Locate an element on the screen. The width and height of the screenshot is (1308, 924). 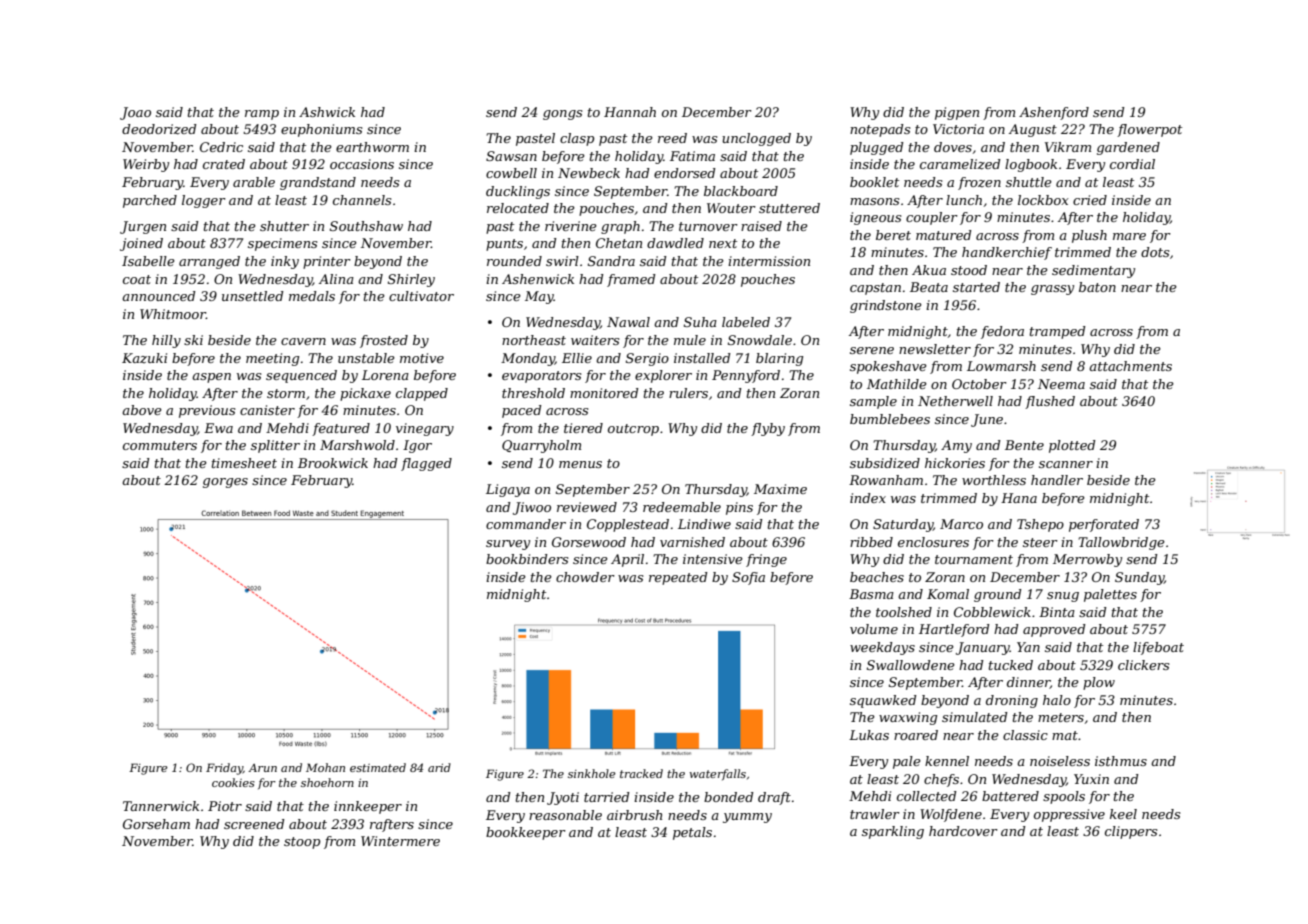
arid is located at coordinates (439, 767).
